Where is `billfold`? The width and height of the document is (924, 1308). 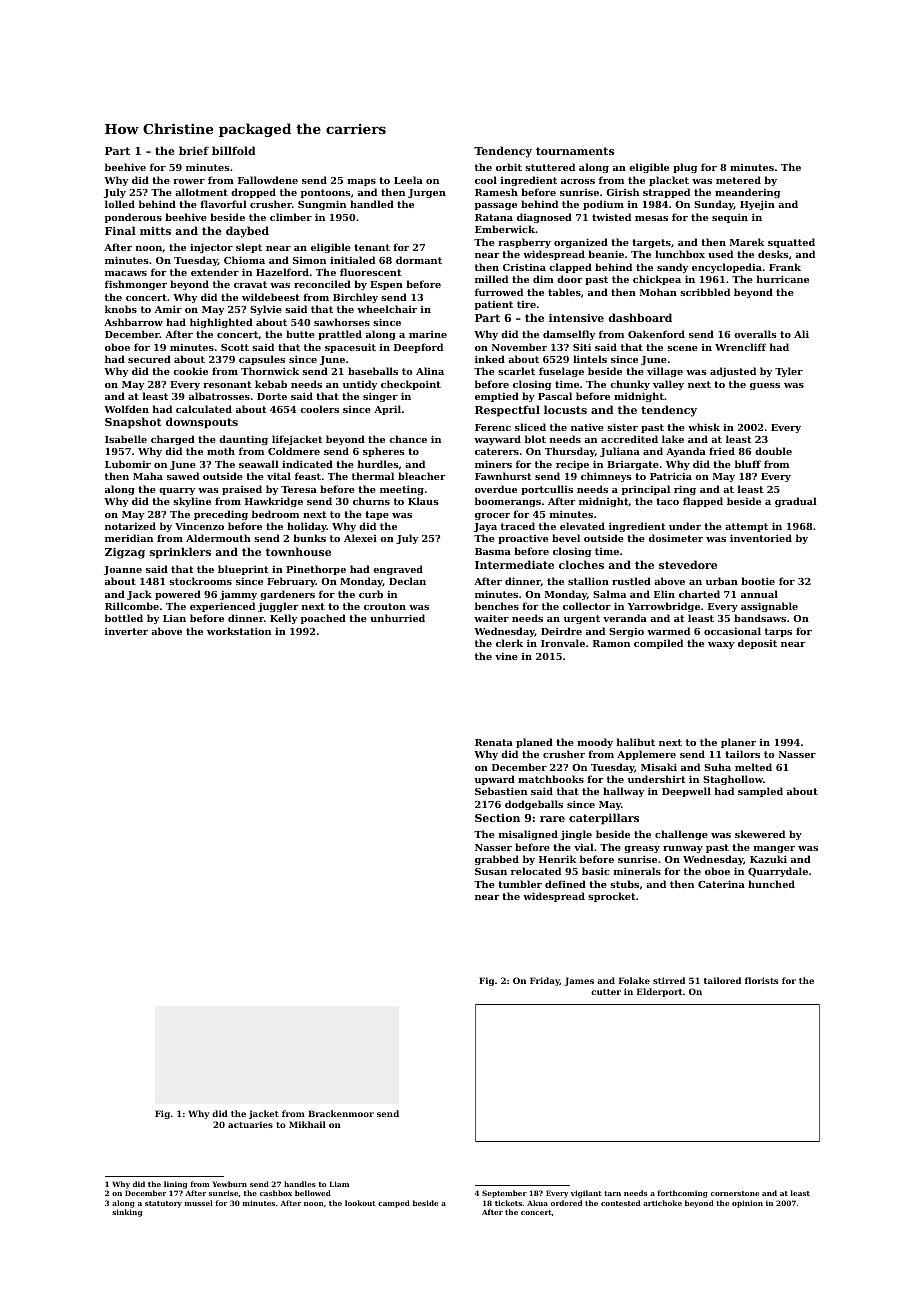
billfold is located at coordinates (234, 150).
